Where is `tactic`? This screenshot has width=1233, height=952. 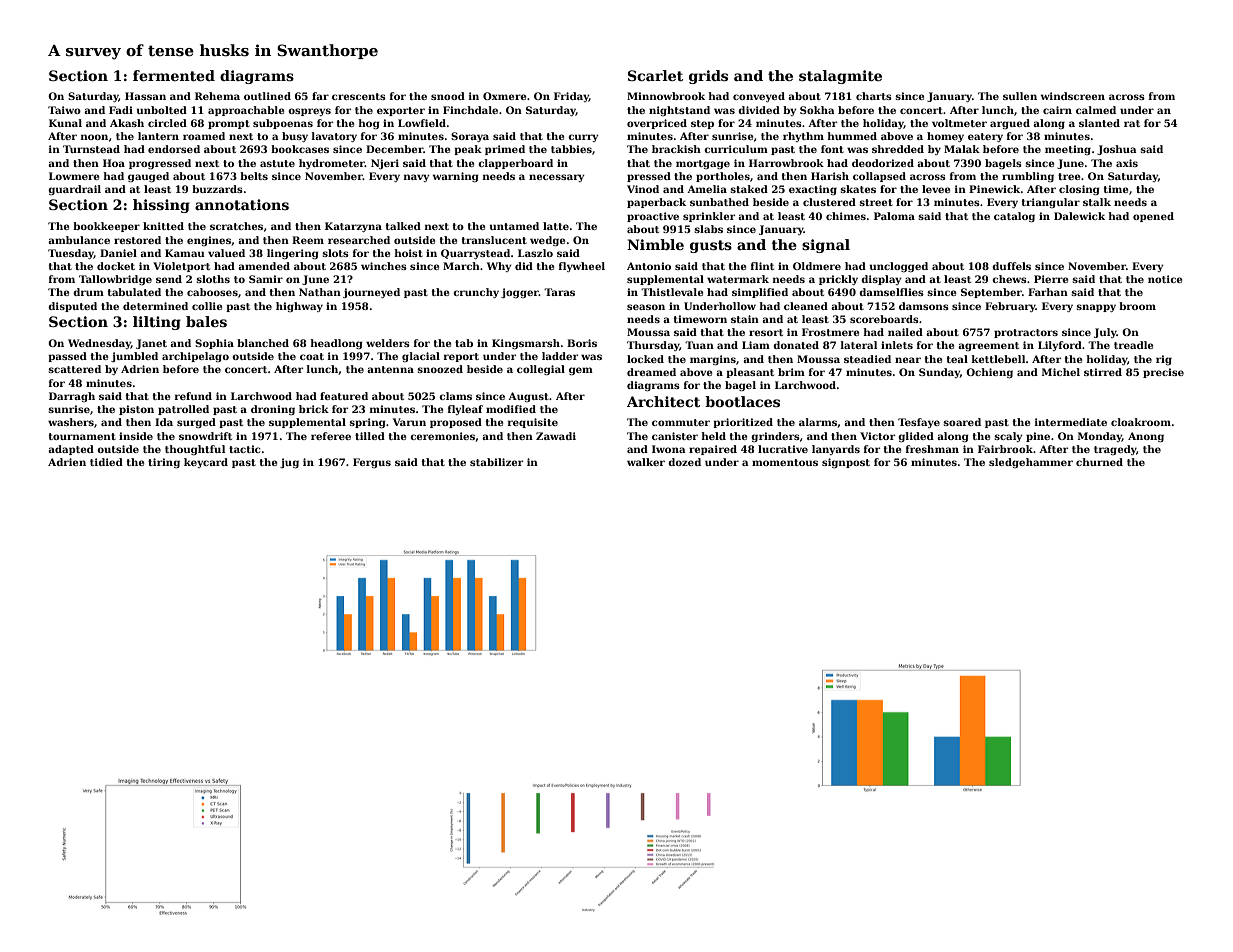
tactic is located at coordinates (245, 449).
